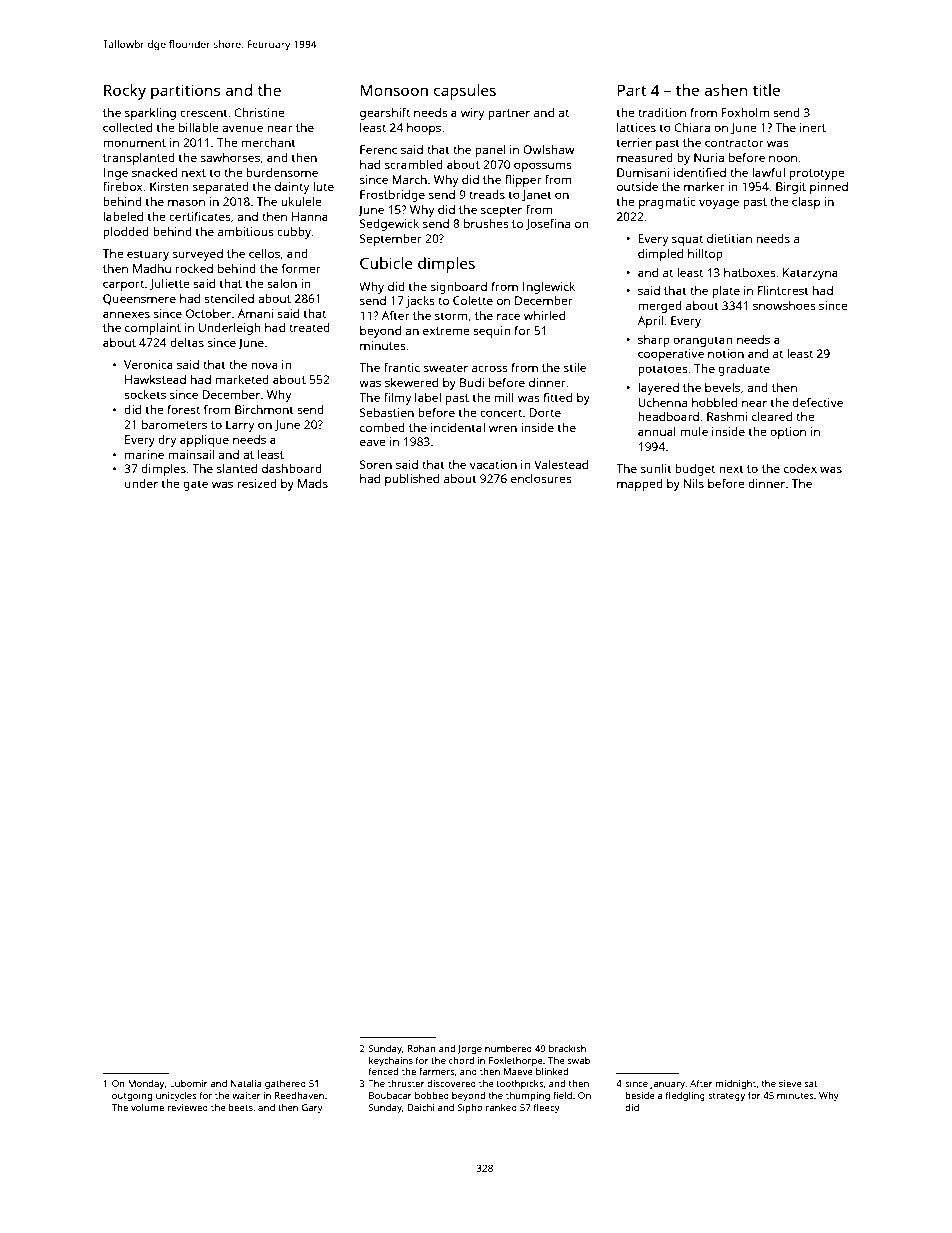  Describe the element at coordinates (541, 478) in the image. I see `enclosures` at that location.
